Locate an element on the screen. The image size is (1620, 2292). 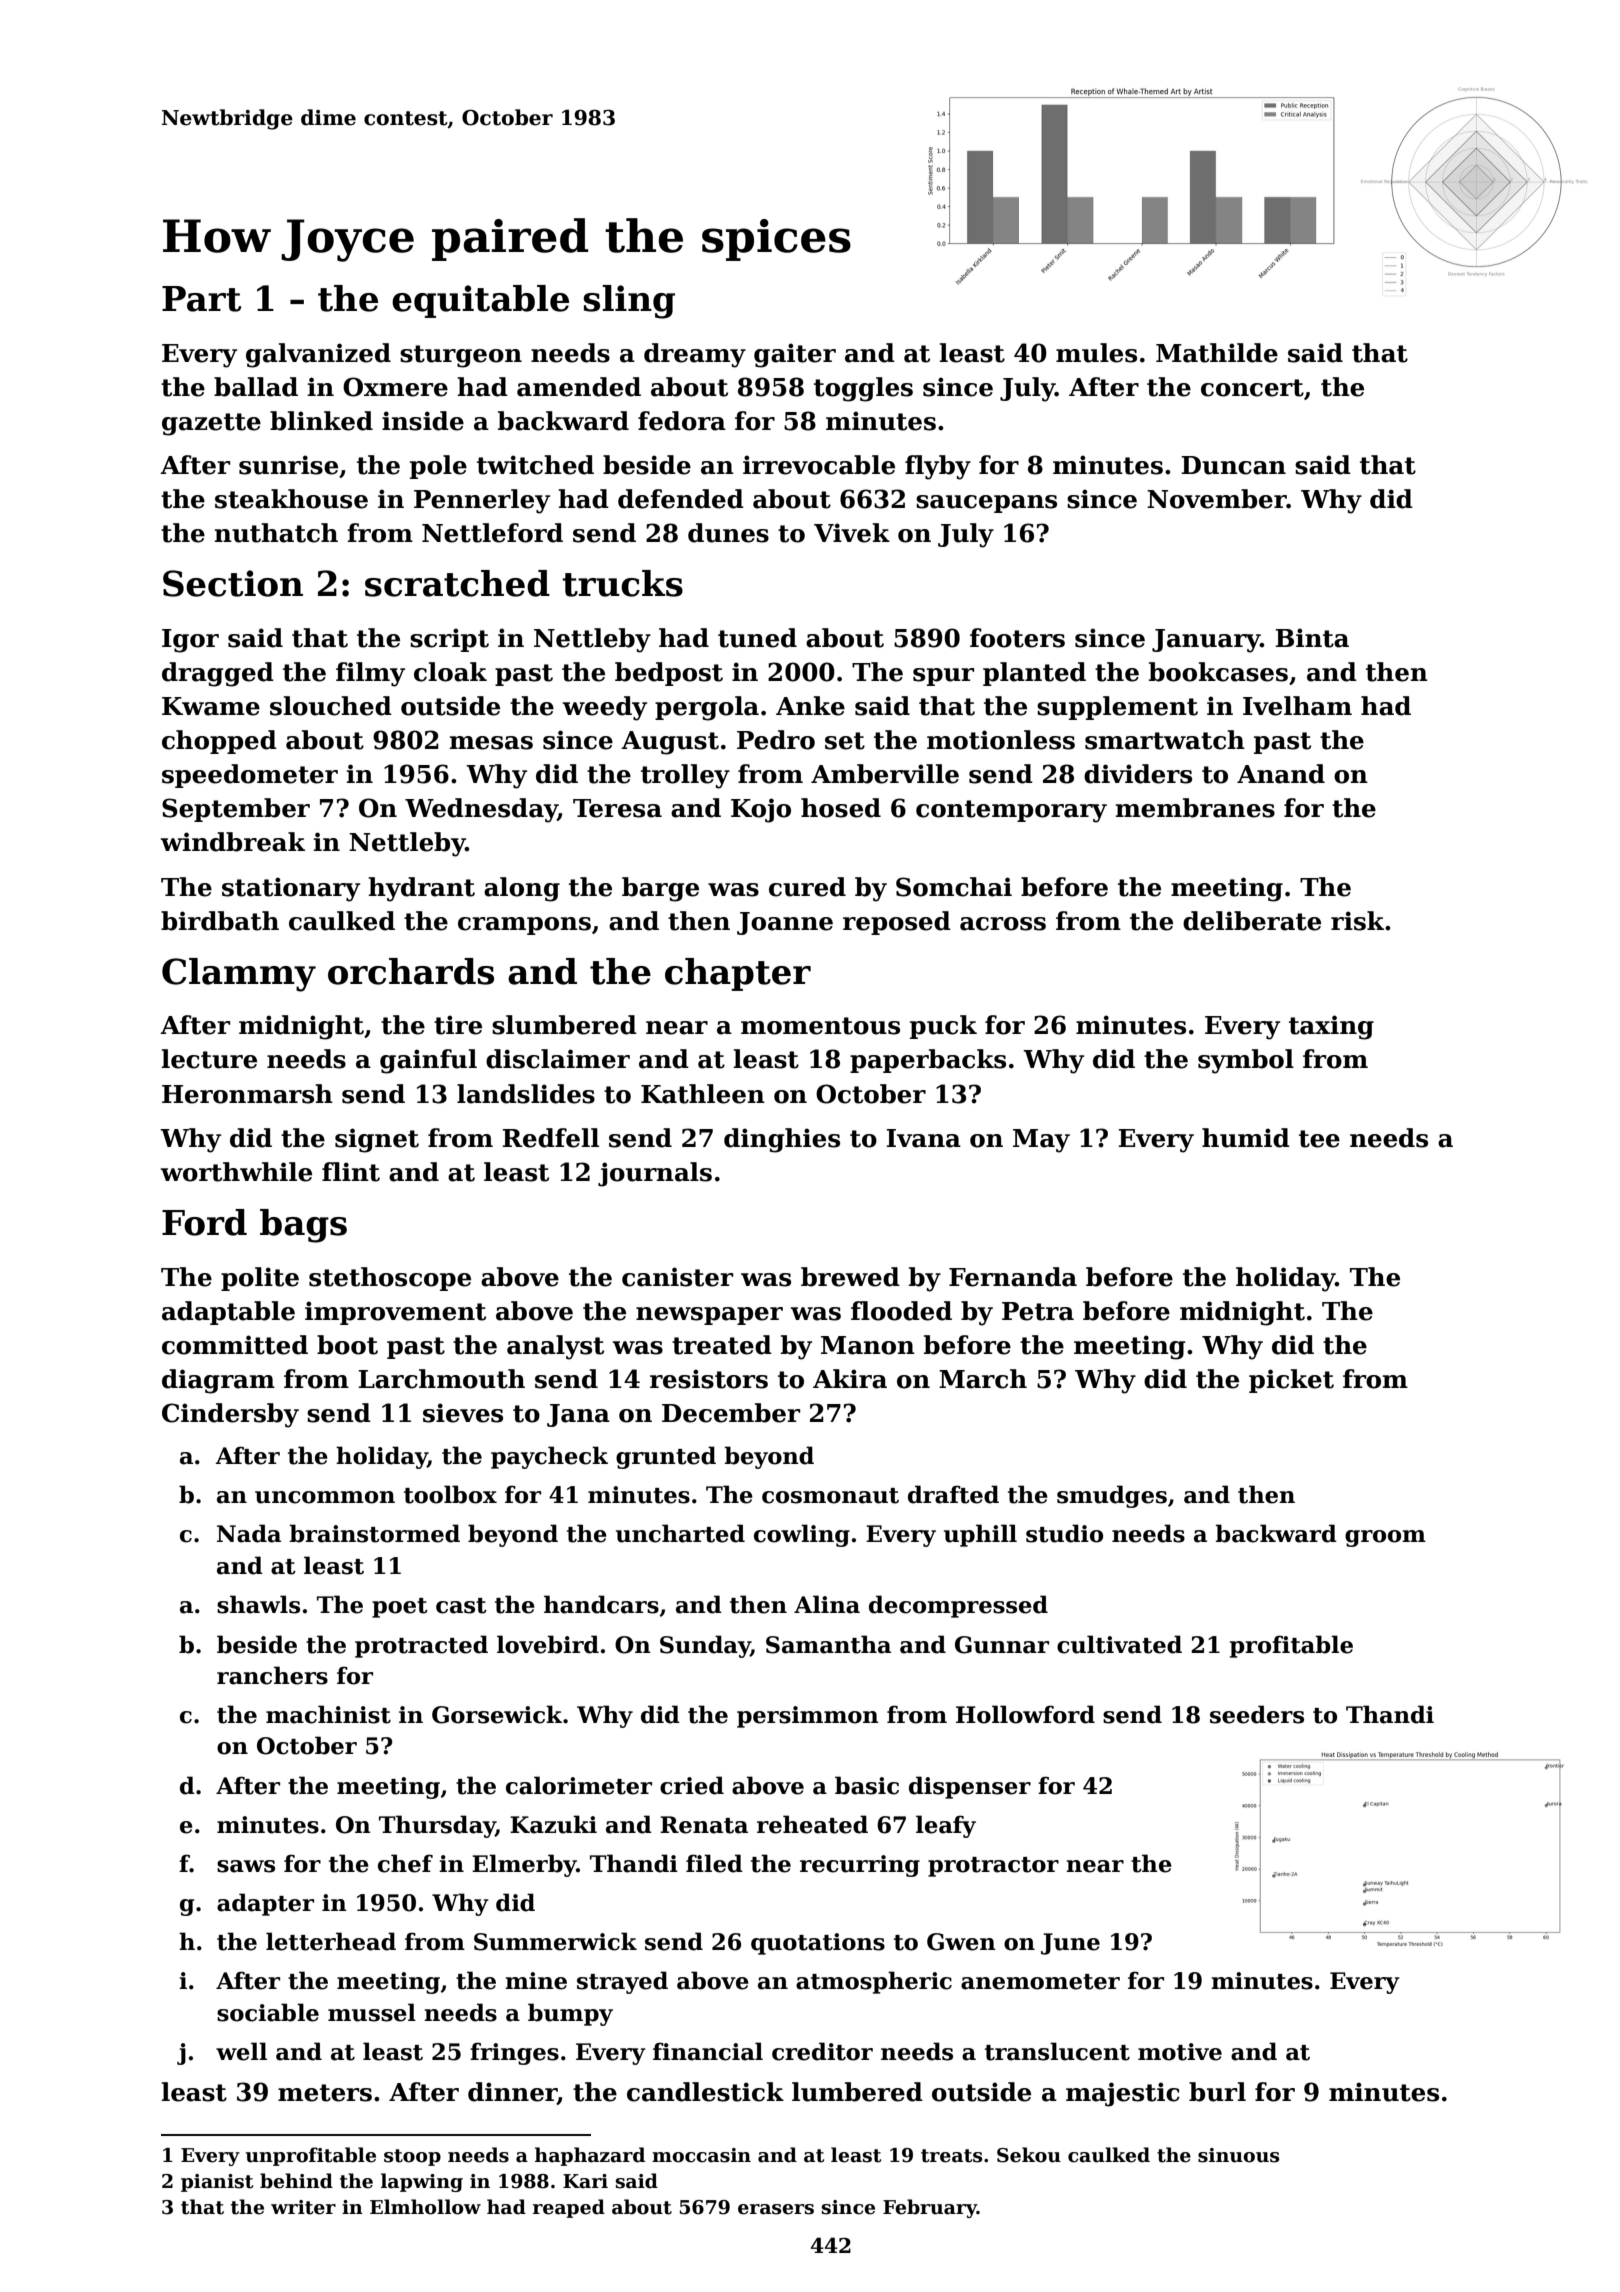
pergola is located at coordinates (707, 708).
